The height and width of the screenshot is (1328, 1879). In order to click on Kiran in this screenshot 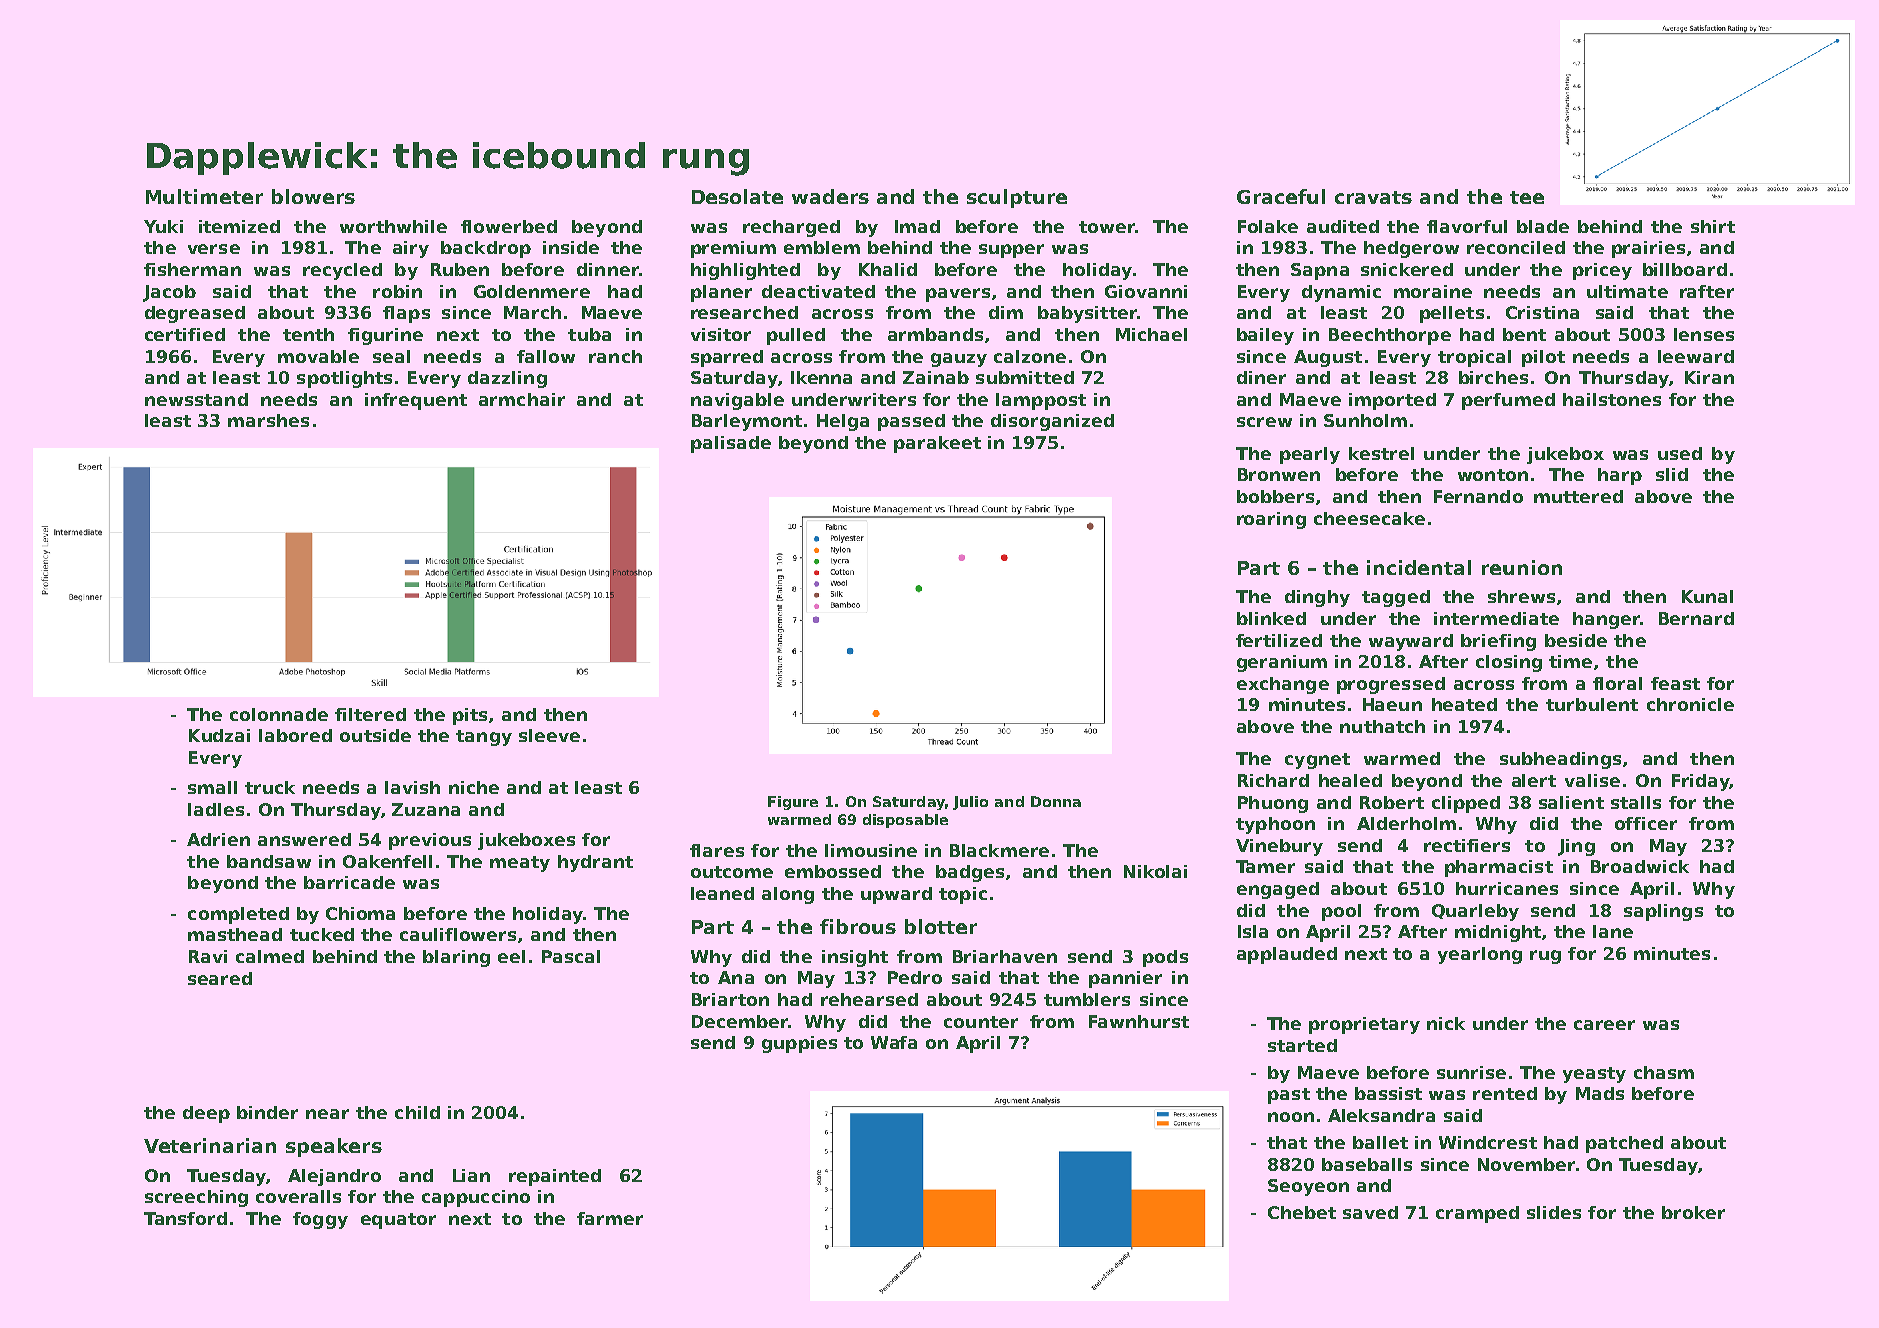, I will do `click(1709, 377)`.
